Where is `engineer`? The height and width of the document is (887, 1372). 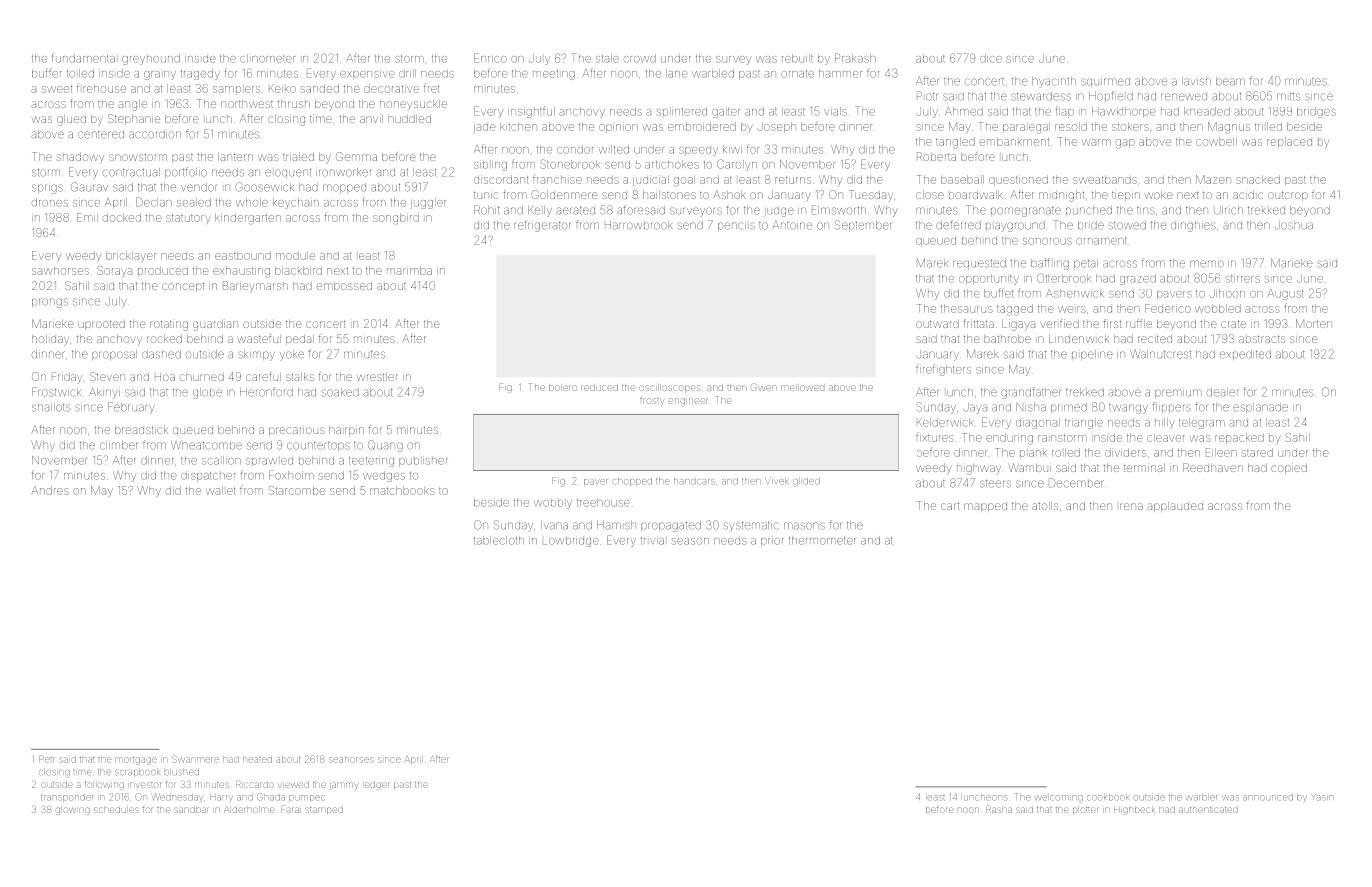
engineer is located at coordinates (687, 402).
